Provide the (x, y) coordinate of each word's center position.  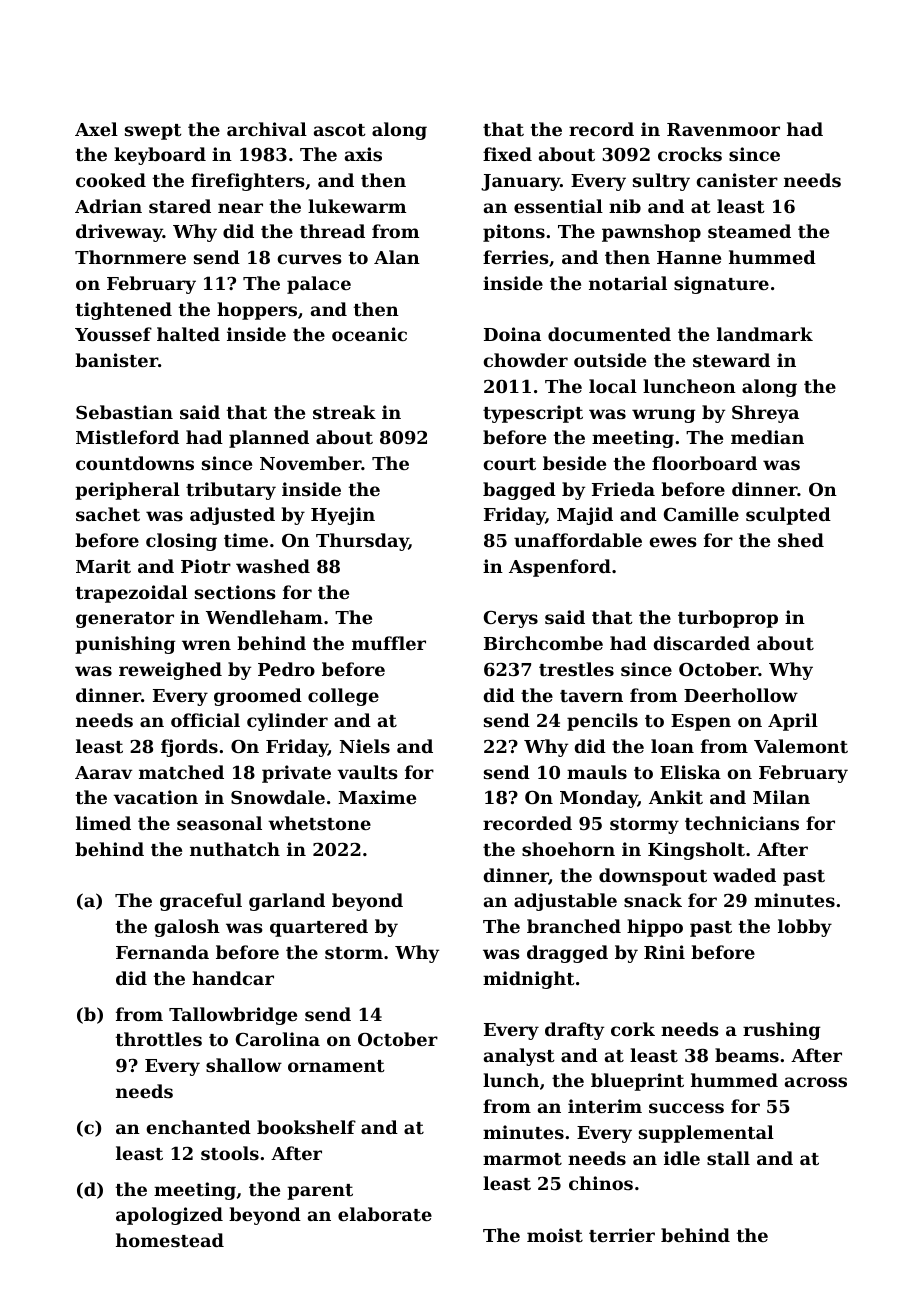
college (343, 697)
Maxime (377, 797)
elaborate (385, 1214)
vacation (155, 797)
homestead (170, 1240)
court (510, 464)
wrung (664, 416)
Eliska (690, 772)
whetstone (319, 823)
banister (116, 360)
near (240, 208)
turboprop (728, 619)
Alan (397, 257)
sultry (661, 182)
